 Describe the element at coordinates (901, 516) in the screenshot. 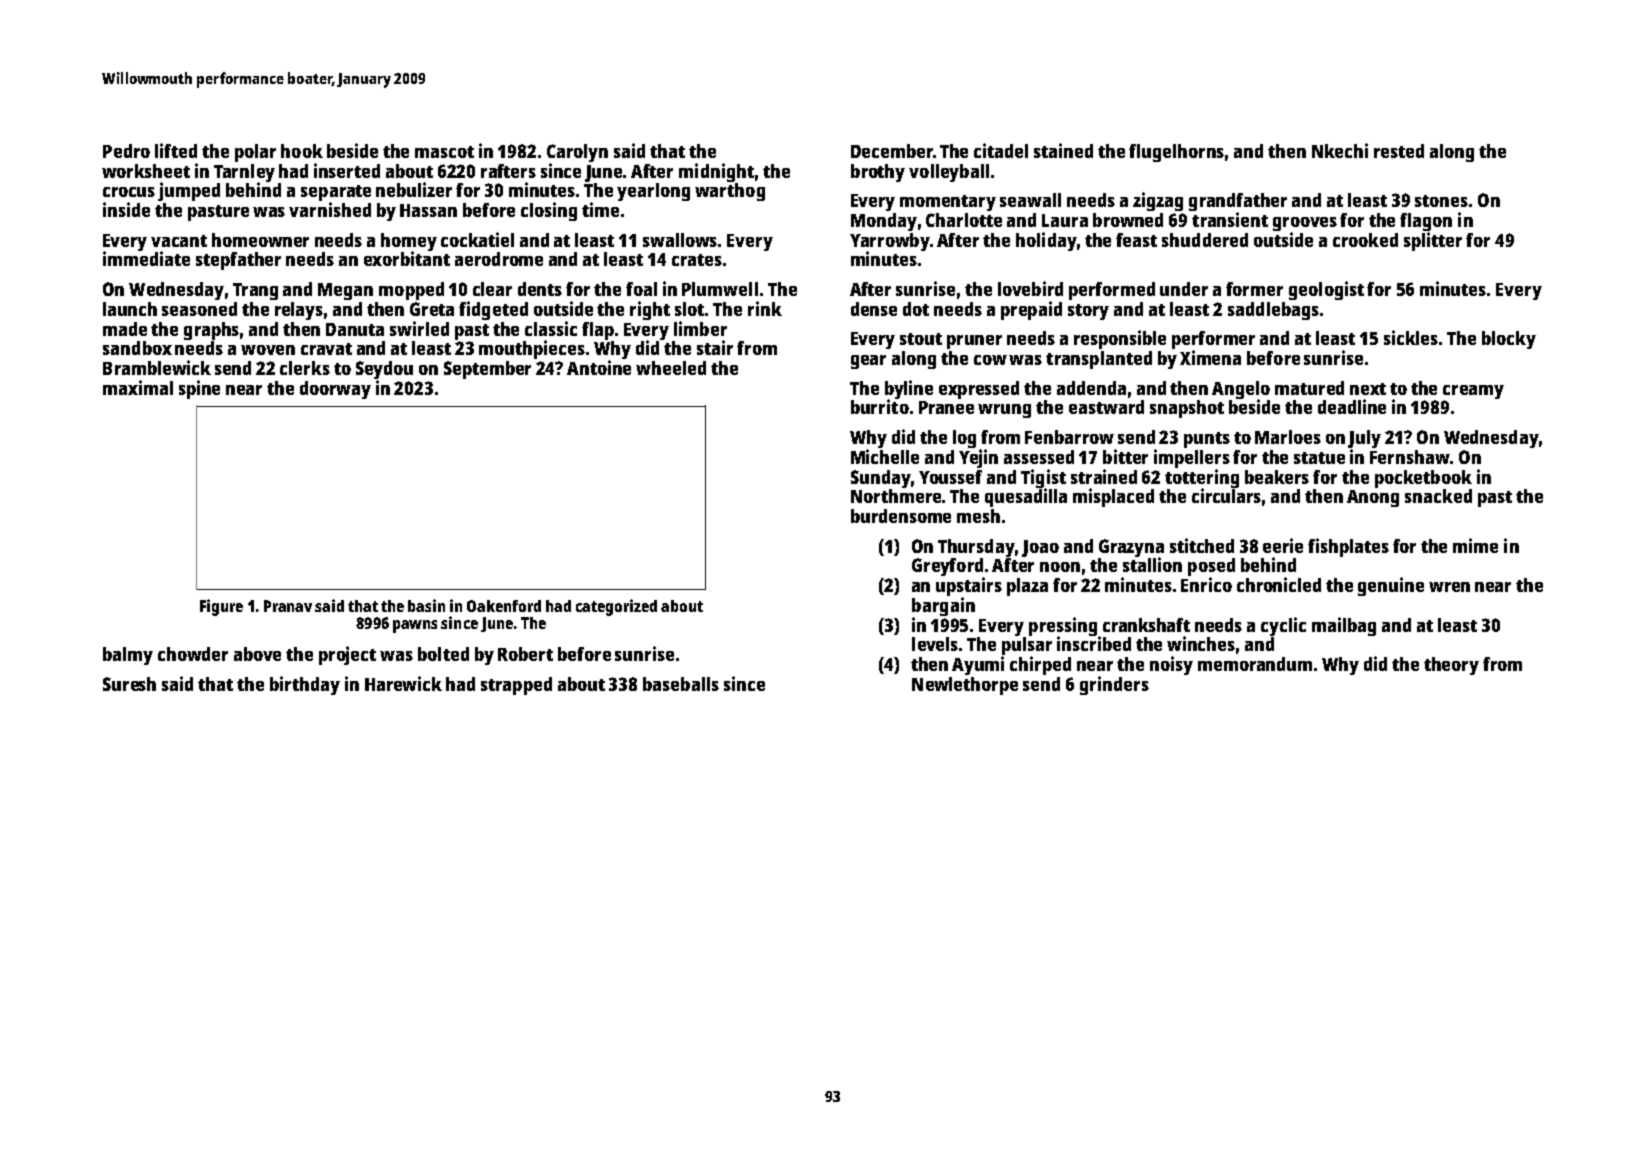

I see `burdensome` at that location.
